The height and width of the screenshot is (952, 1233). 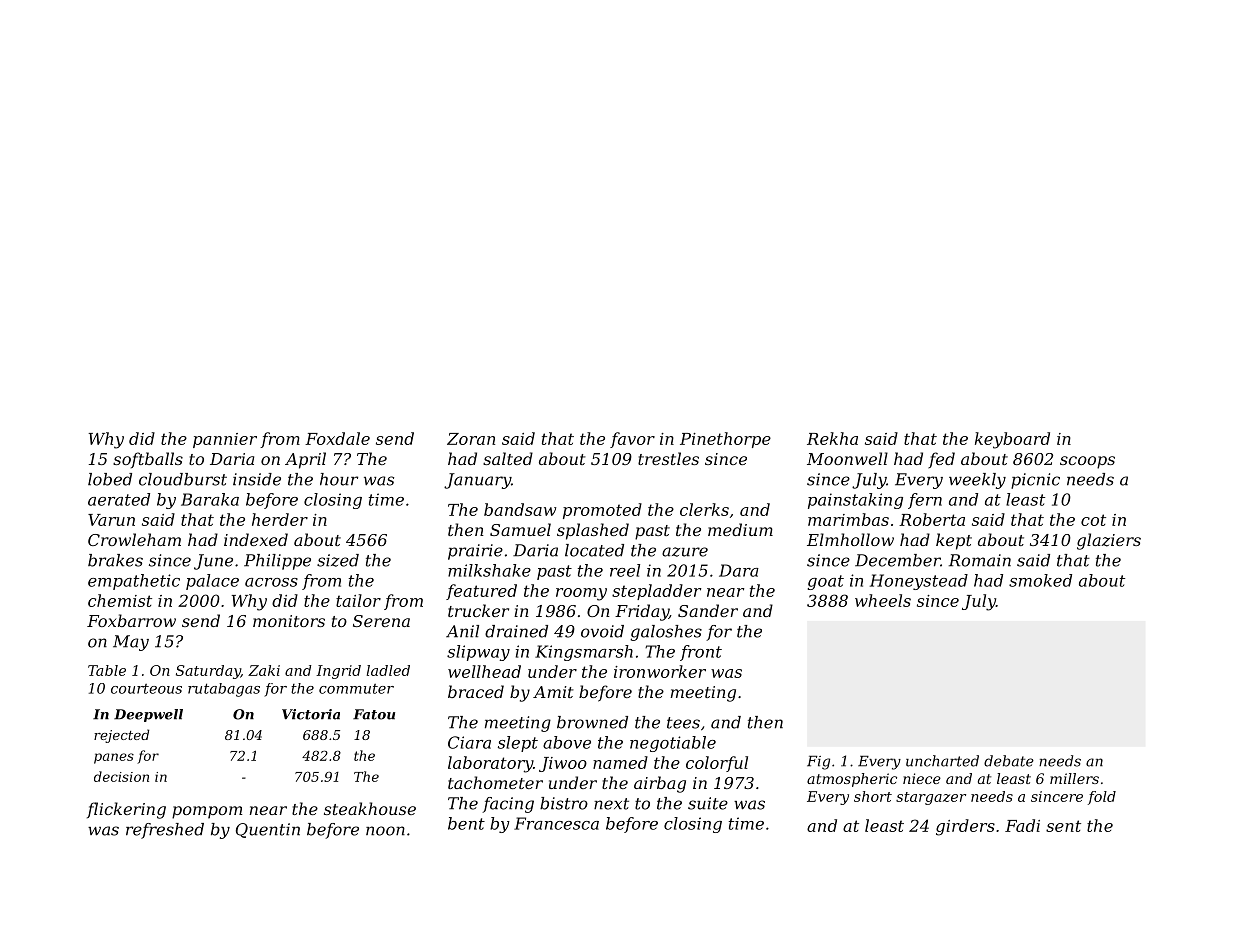 What do you see at coordinates (725, 440) in the screenshot?
I see `Pinethorpe` at bounding box center [725, 440].
